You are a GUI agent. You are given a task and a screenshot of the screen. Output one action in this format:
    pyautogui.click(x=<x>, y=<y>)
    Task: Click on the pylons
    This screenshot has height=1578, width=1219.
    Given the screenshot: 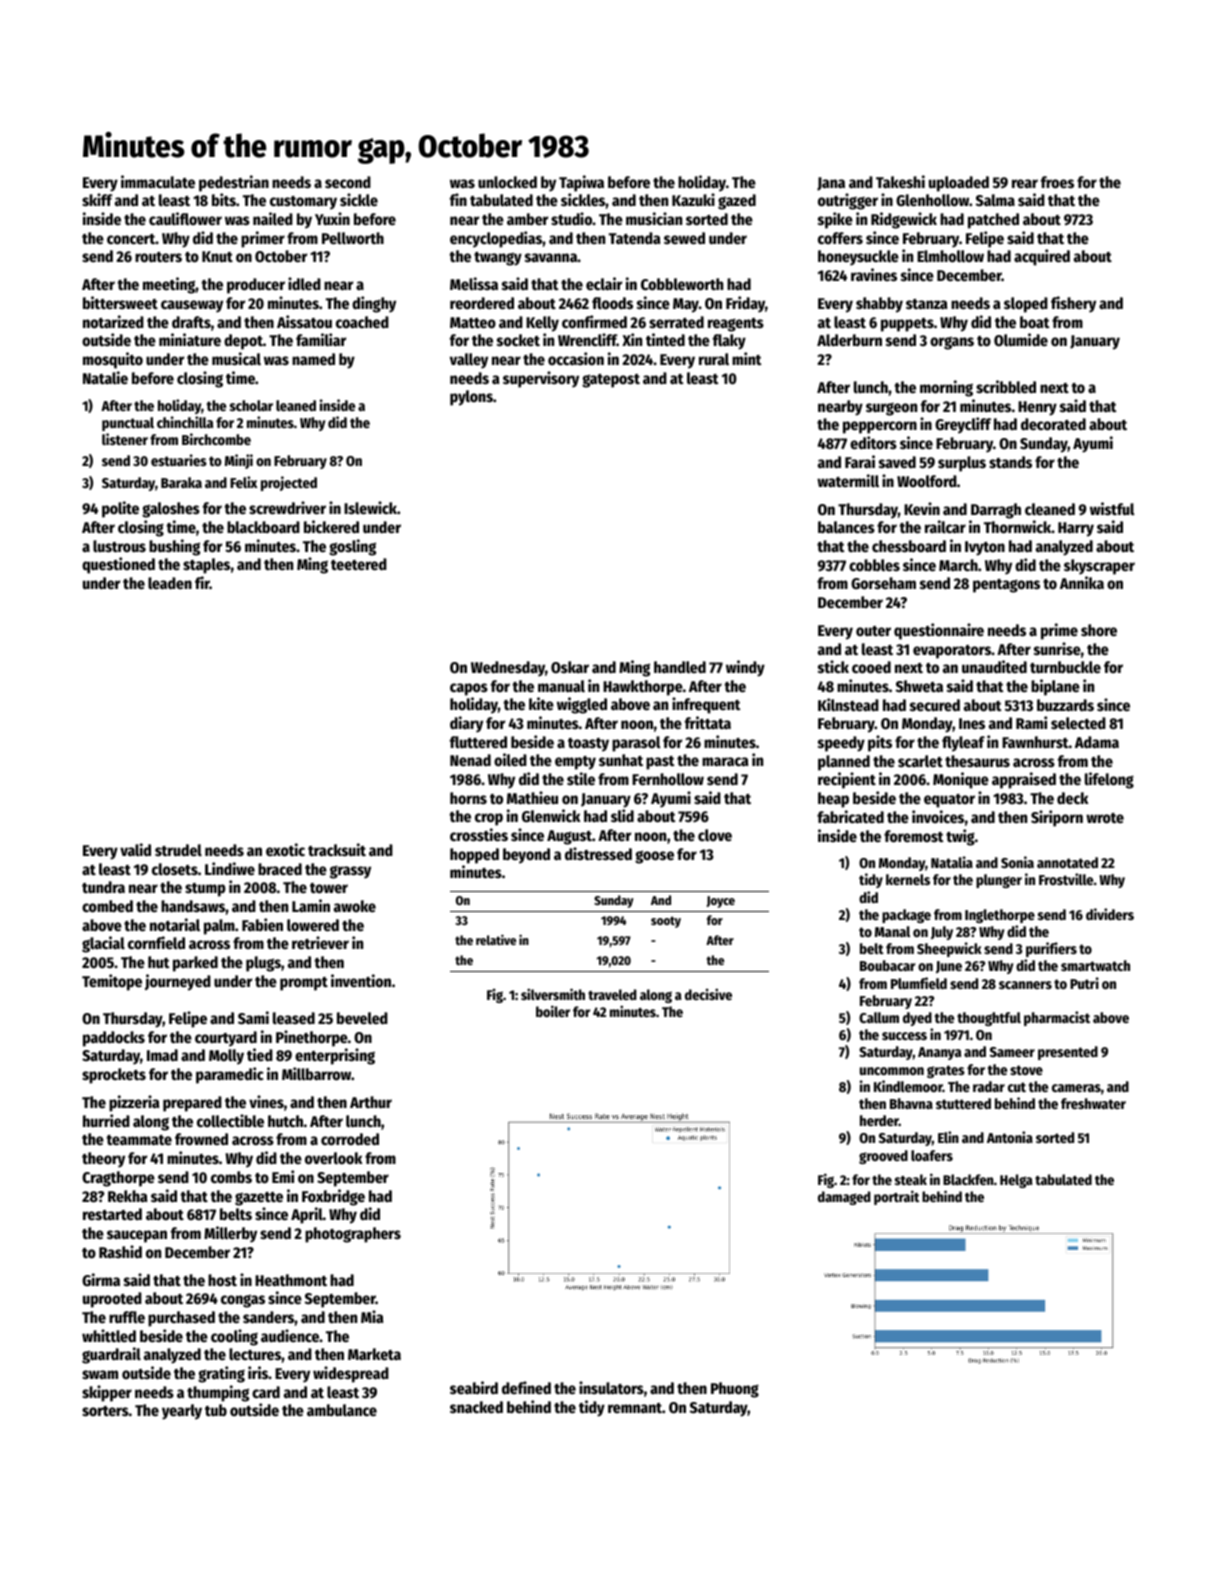 What is the action you would take?
    pyautogui.click(x=471, y=398)
